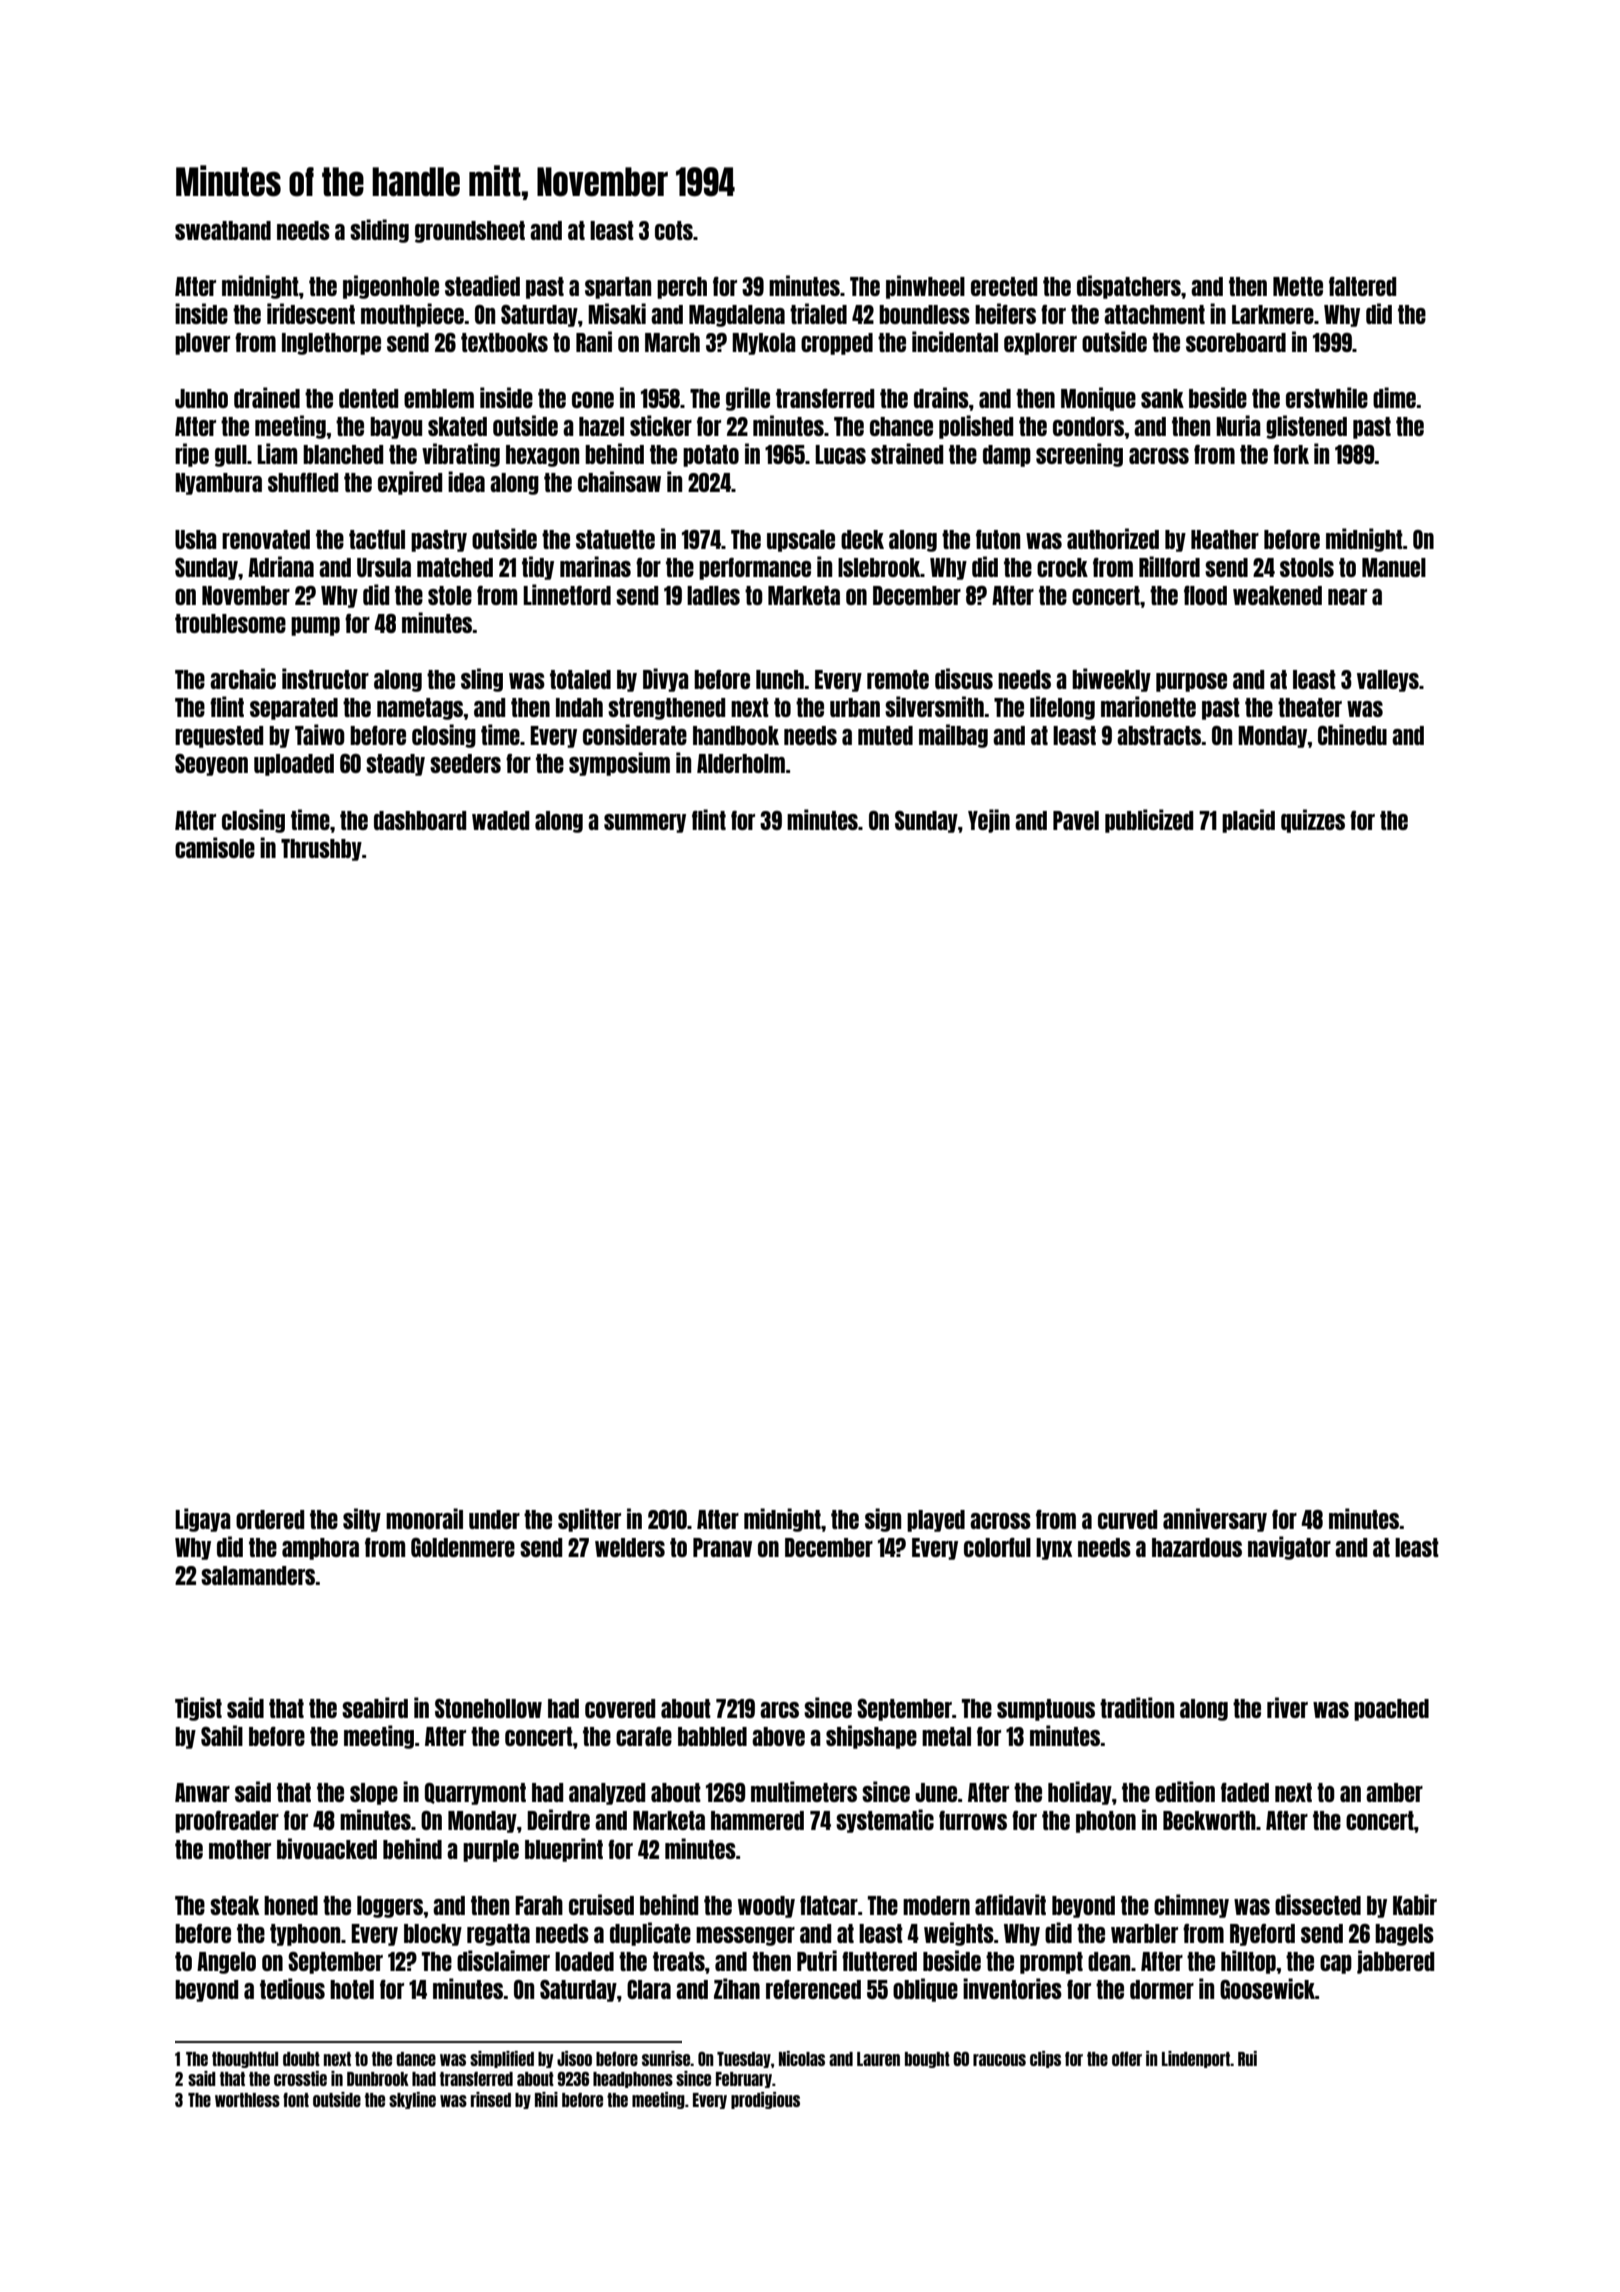 The width and height of the document is (1620, 2292). Describe the element at coordinates (1291, 454) in the document. I see `fork` at that location.
